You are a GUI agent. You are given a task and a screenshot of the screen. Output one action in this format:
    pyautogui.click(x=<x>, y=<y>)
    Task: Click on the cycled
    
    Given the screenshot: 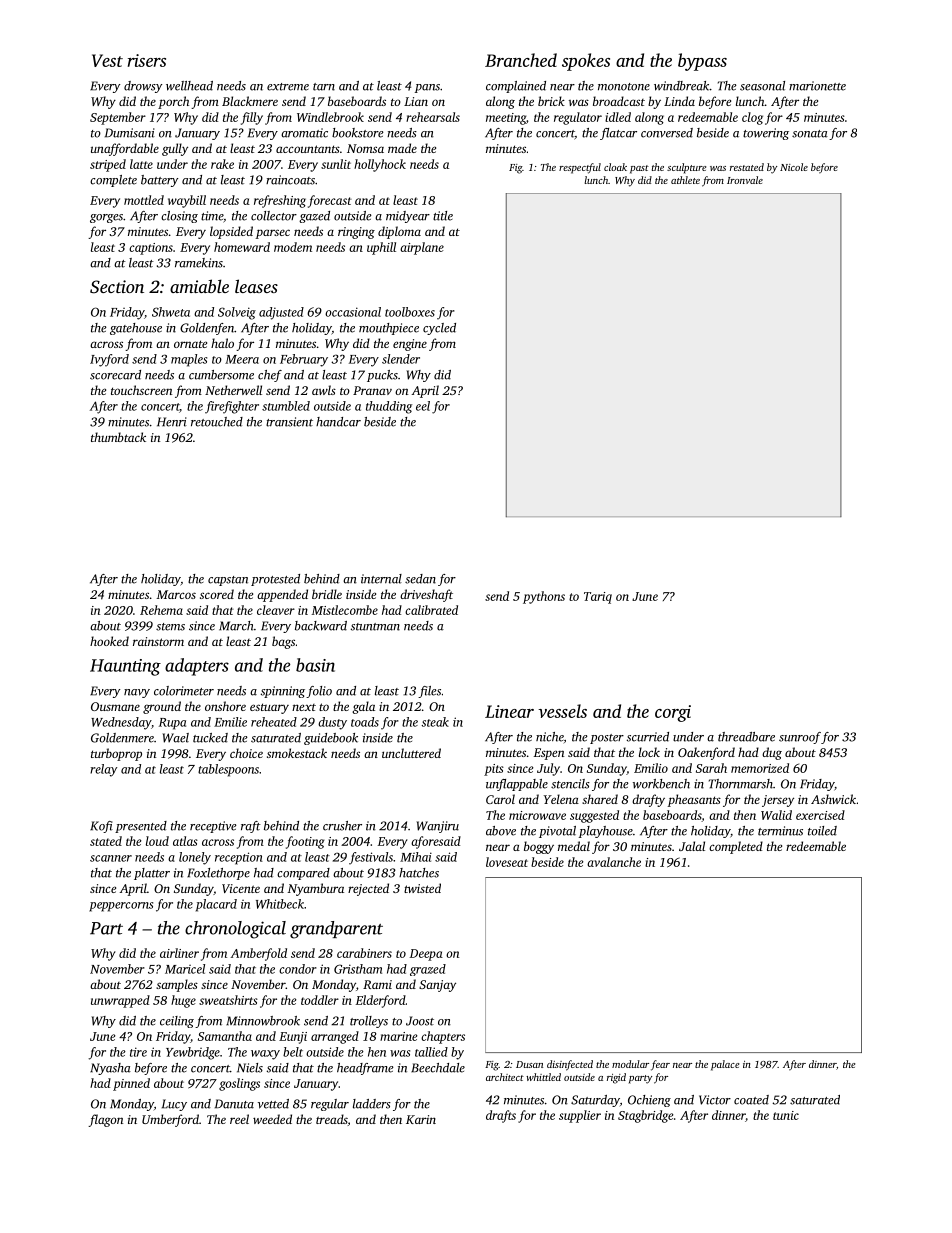 What is the action you would take?
    pyautogui.click(x=439, y=329)
